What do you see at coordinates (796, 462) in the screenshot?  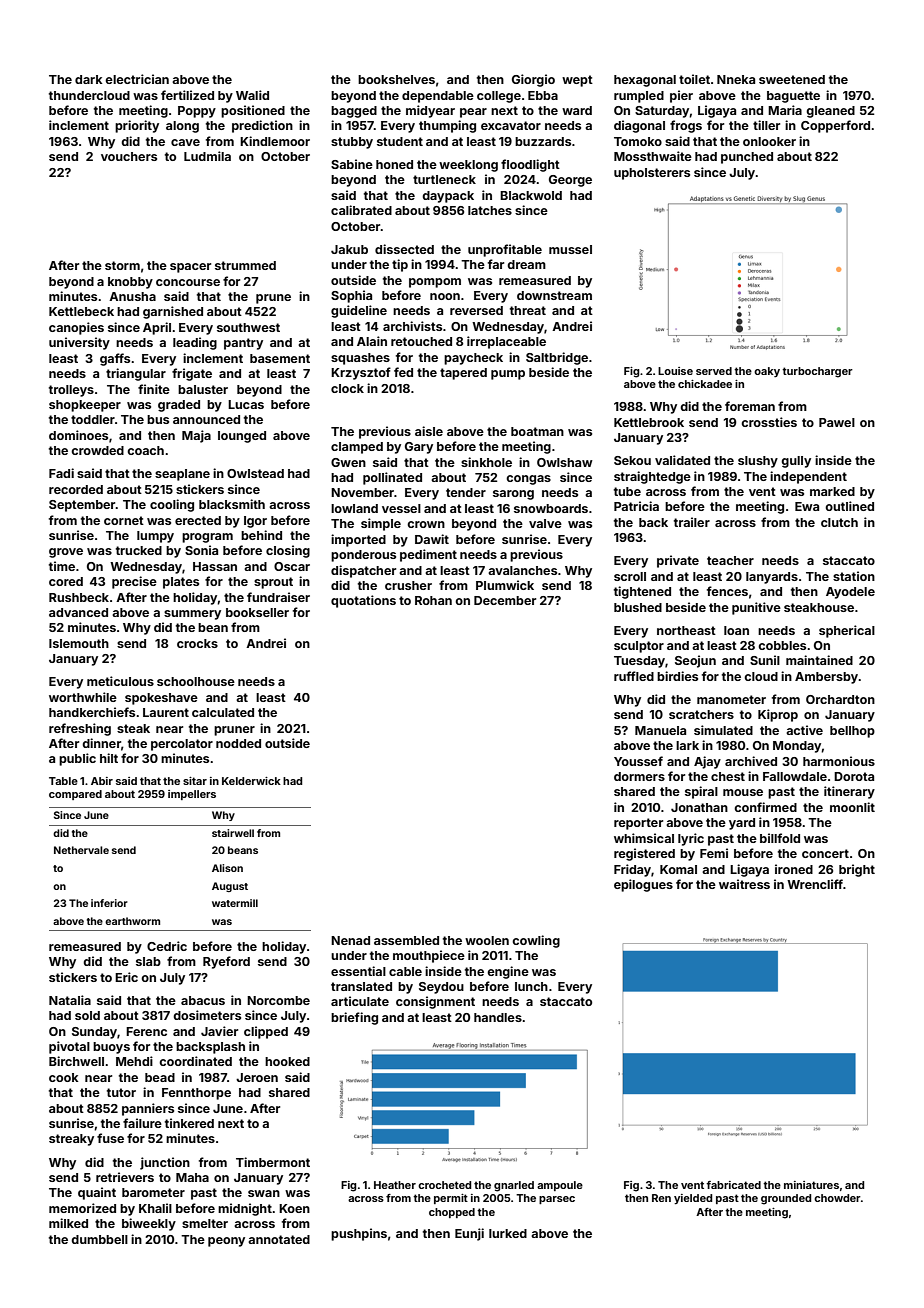 I see `gully` at bounding box center [796, 462].
